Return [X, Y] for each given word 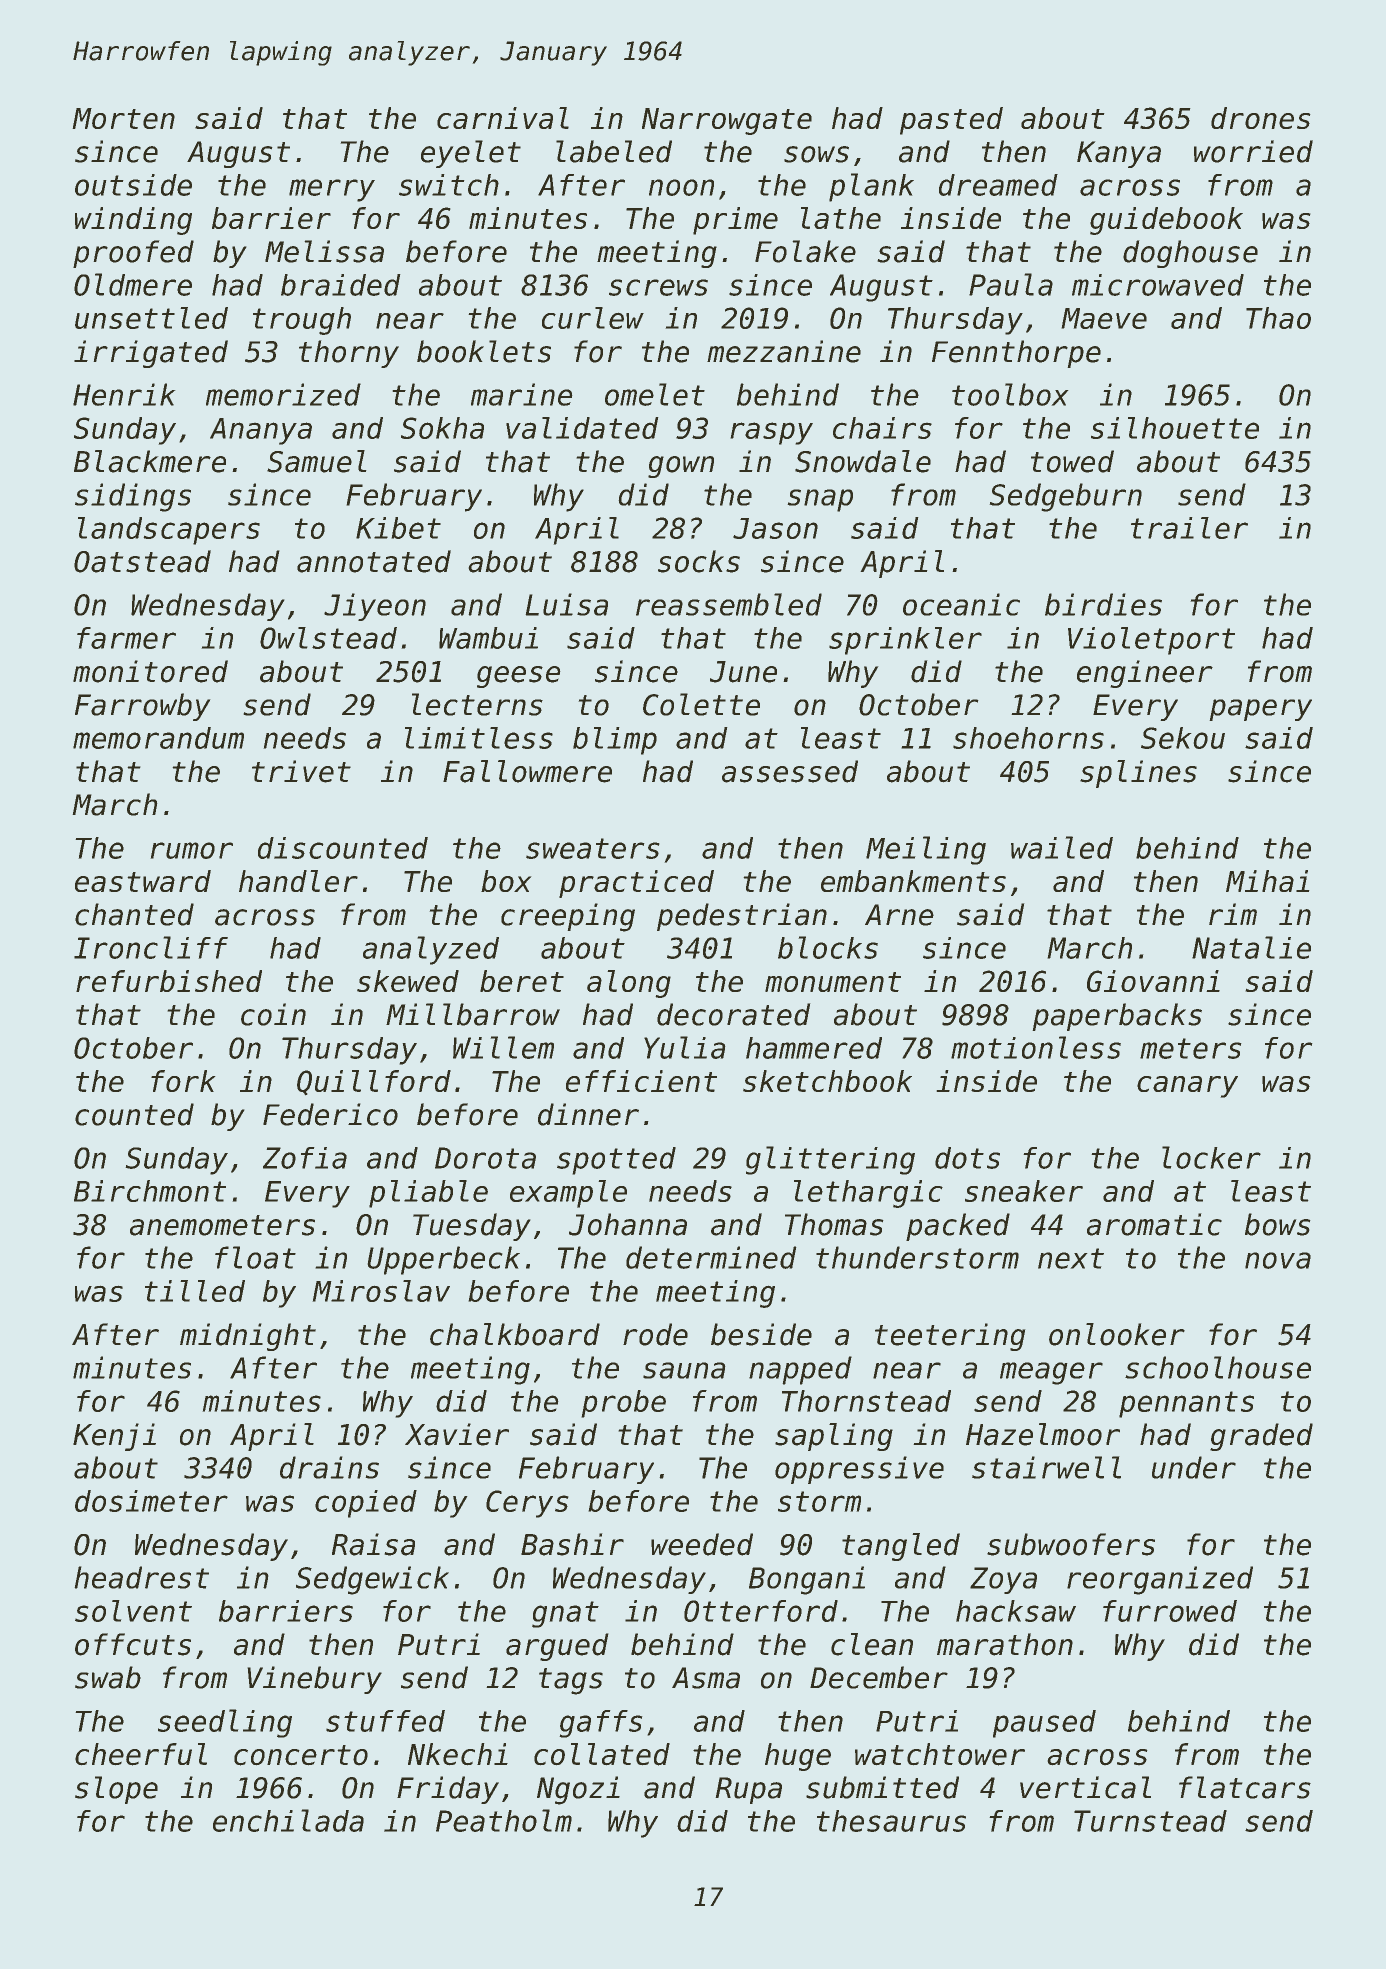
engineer [1145, 674]
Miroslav [381, 1291]
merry [332, 190]
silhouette [1175, 428]
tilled [195, 1291]
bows [1278, 1224]
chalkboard [515, 1334]
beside [761, 1334]
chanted [134, 914]
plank [871, 187]
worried [1253, 151]
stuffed [385, 1721]
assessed [790, 771]
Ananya [261, 431]
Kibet [398, 528]
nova [1278, 1260]
